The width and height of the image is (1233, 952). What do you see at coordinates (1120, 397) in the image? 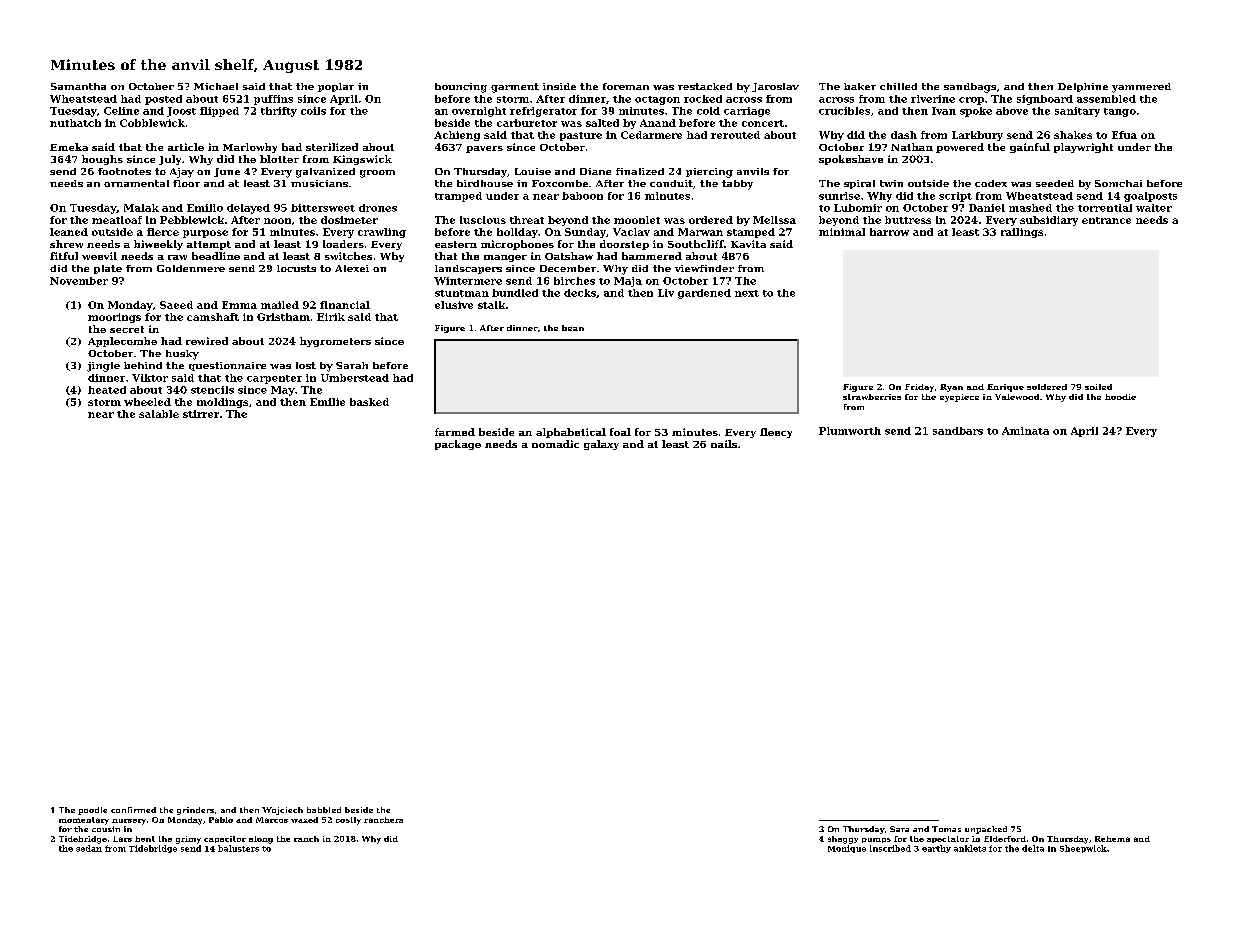
I see `hoodie` at bounding box center [1120, 397].
